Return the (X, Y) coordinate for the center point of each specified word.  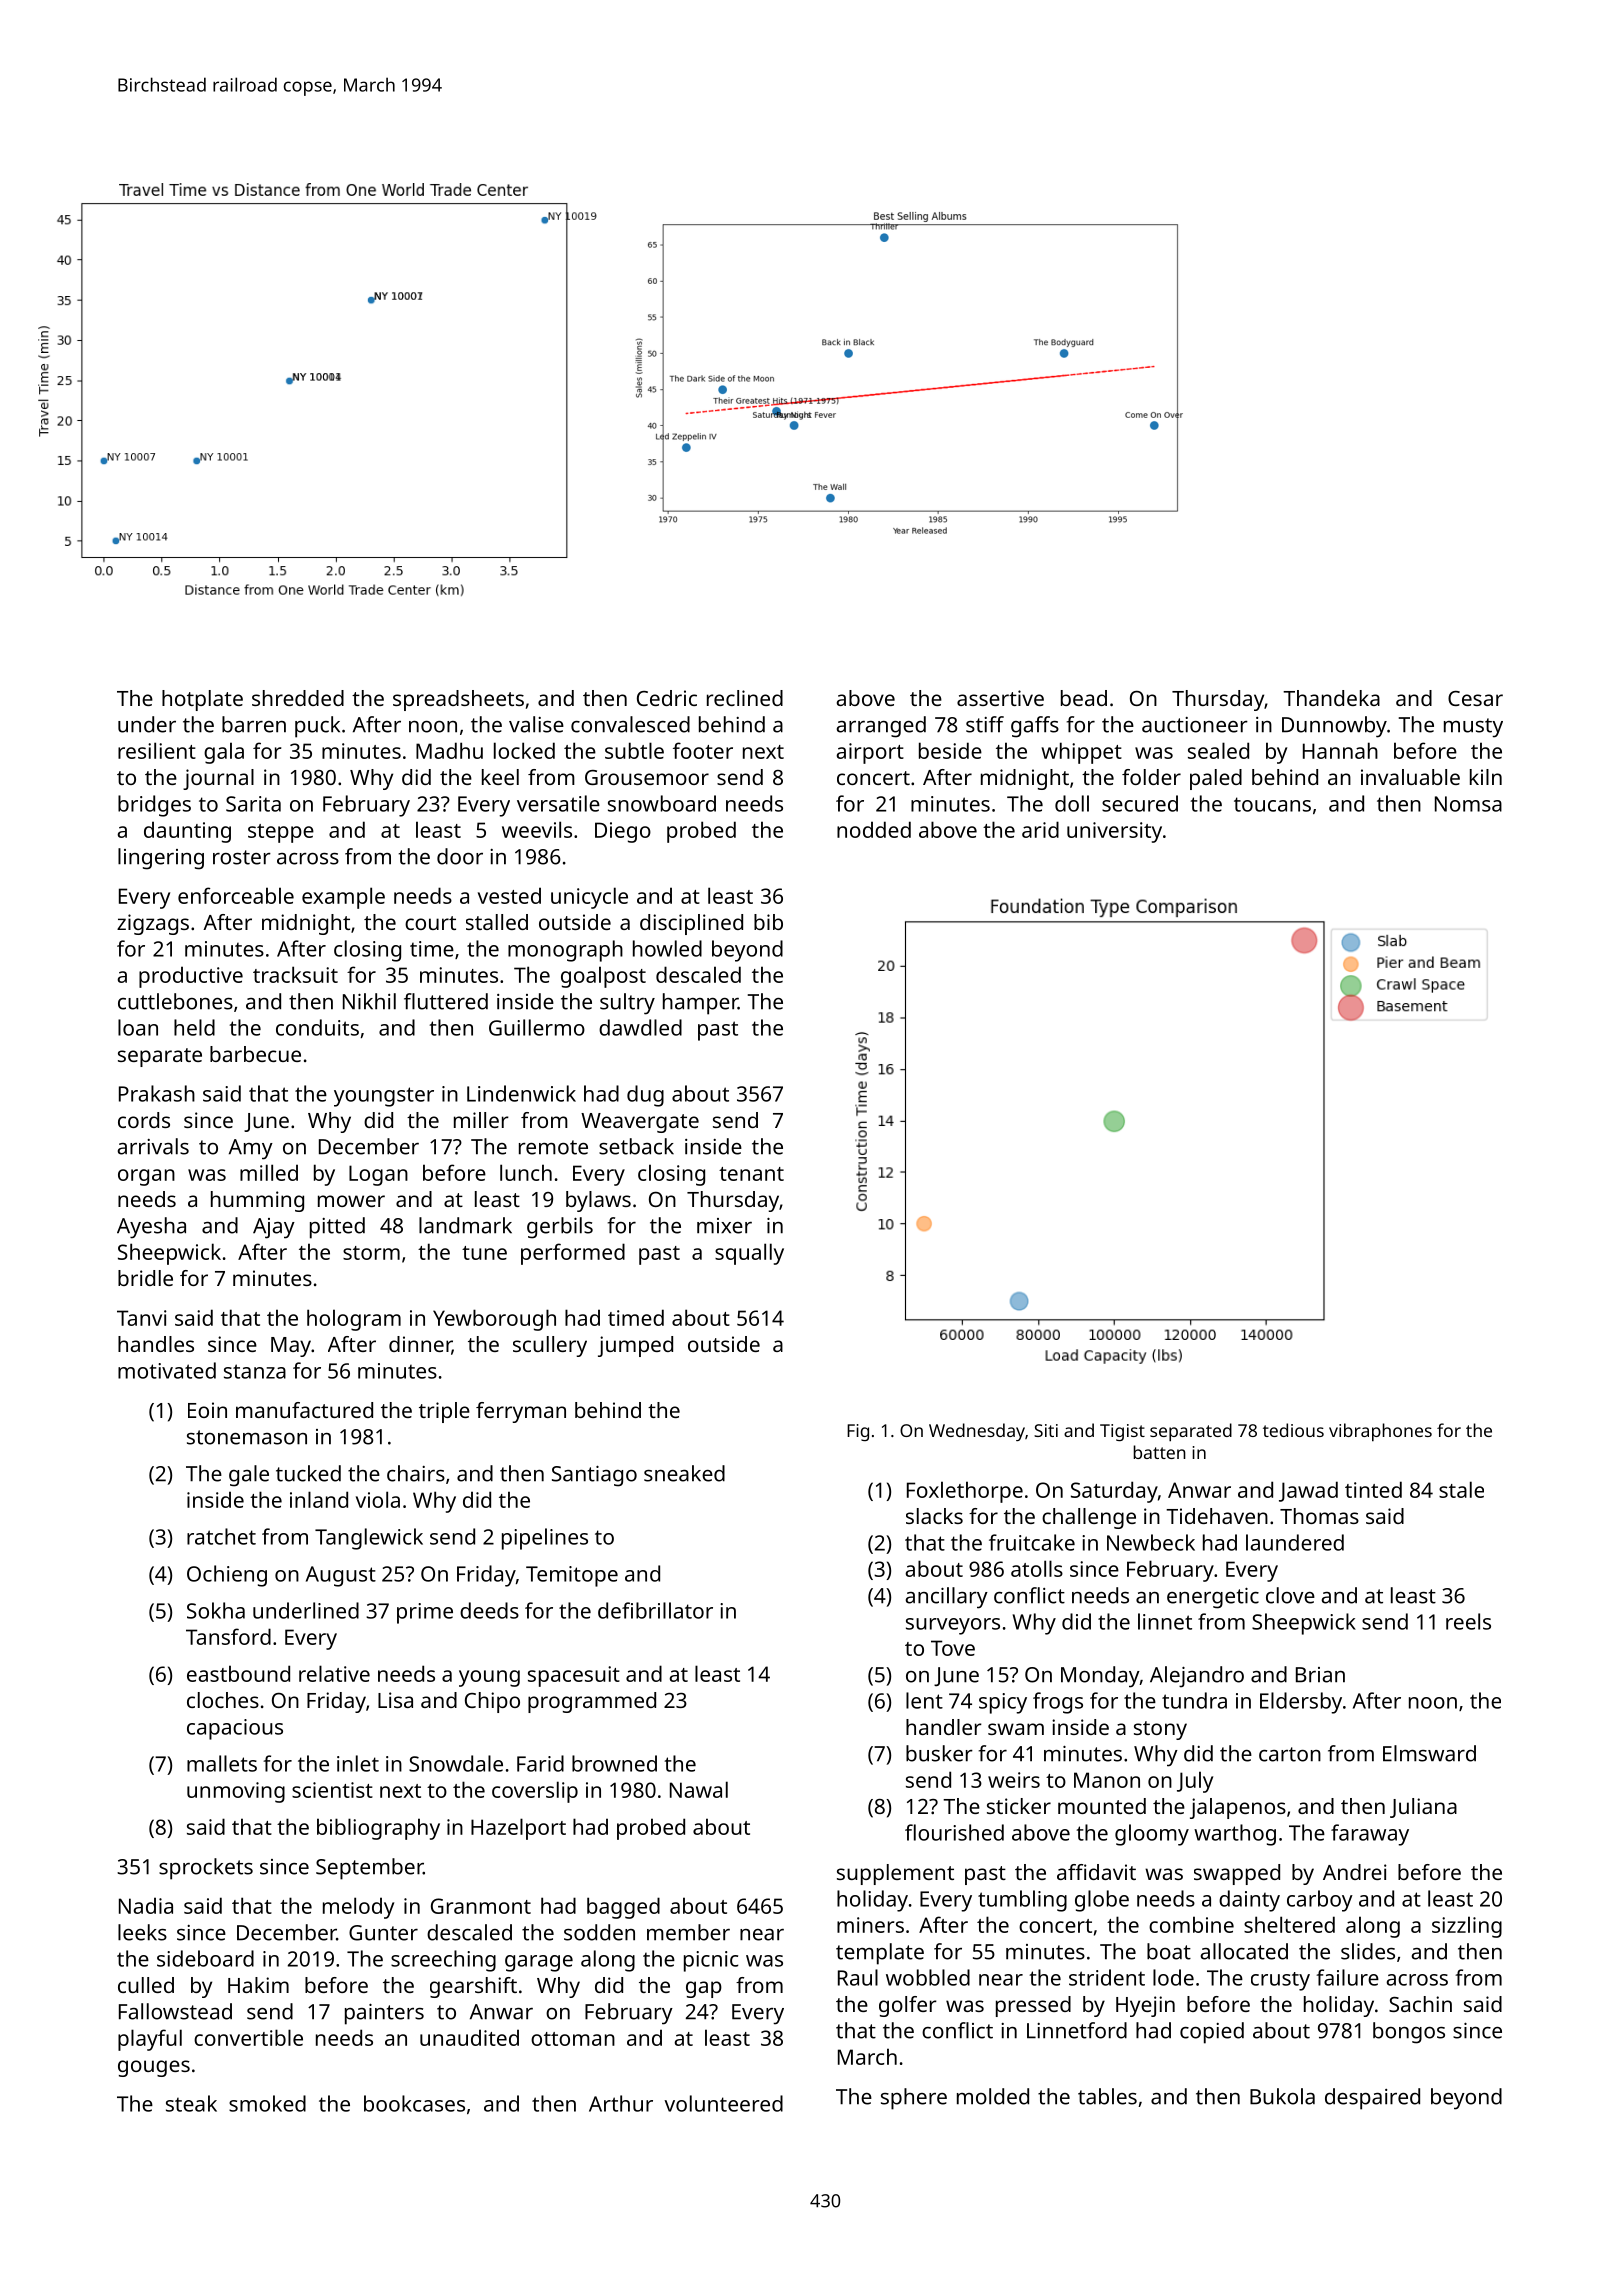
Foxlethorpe (965, 1492)
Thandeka (1331, 698)
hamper (700, 1004)
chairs (416, 1473)
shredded (298, 698)
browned (614, 1763)
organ (146, 1177)
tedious (1293, 1430)
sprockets (206, 1869)
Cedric (667, 698)
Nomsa (1468, 804)
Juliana (1423, 1808)
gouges (154, 2068)
